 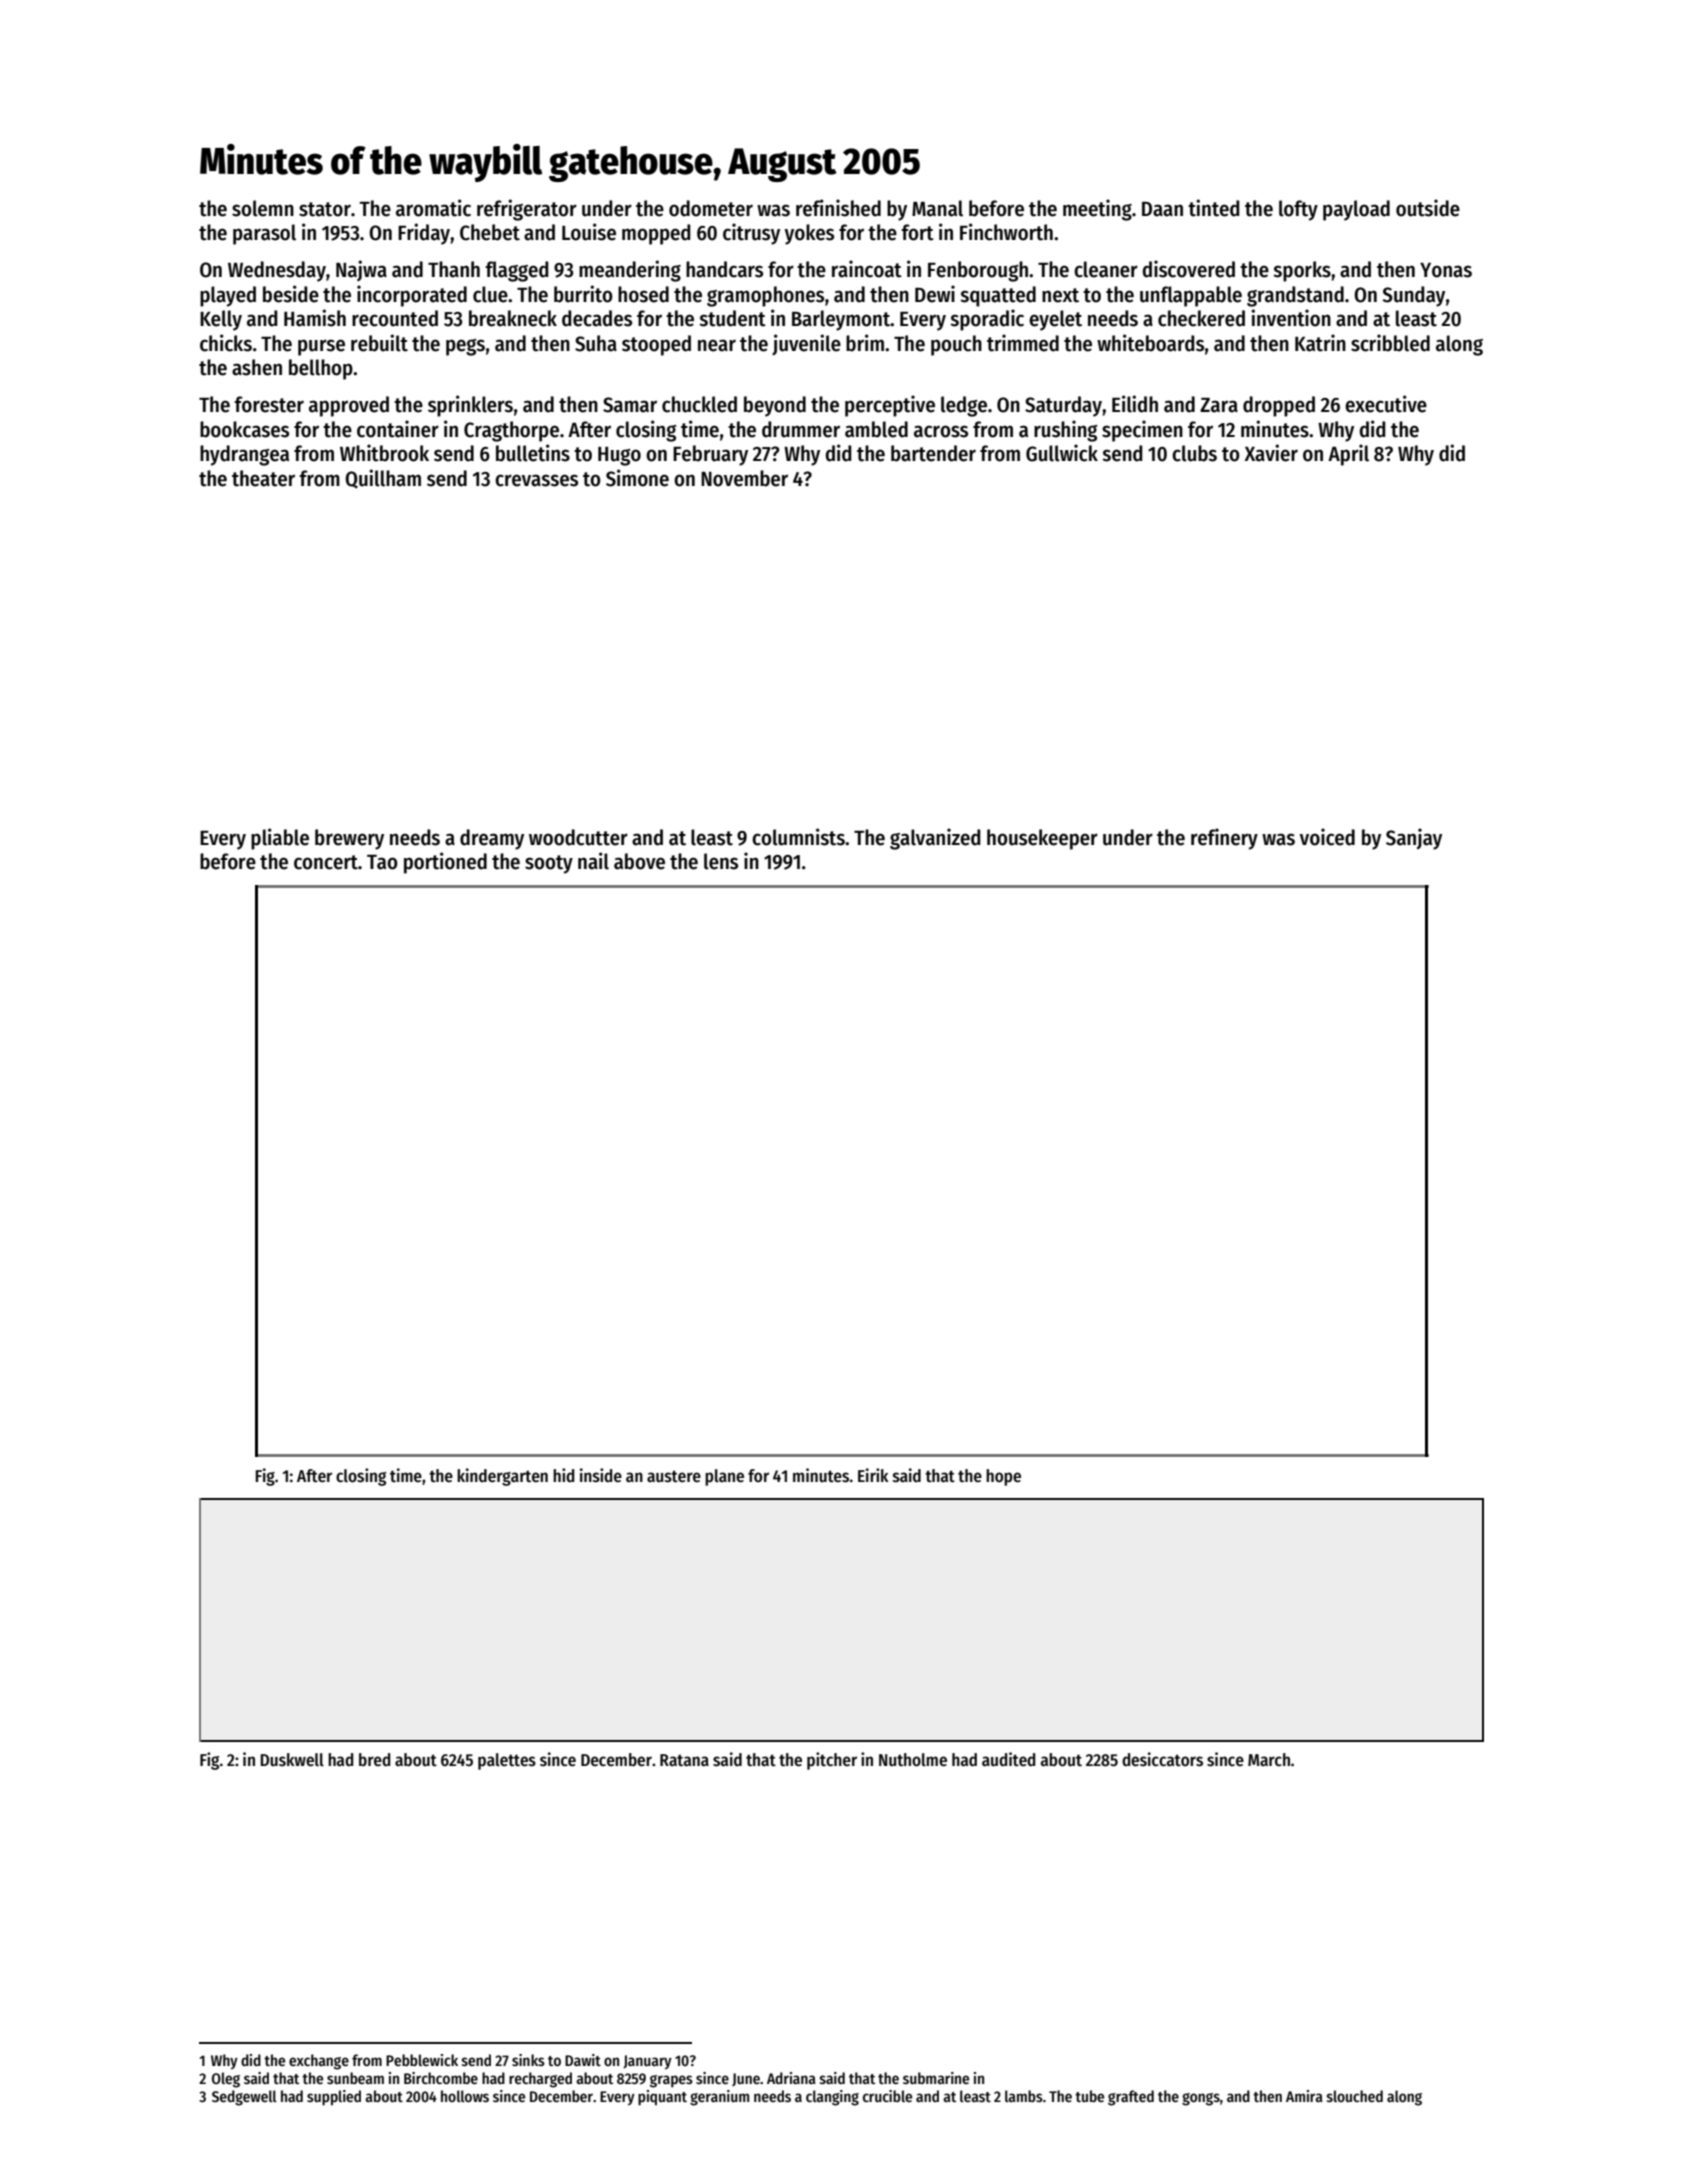 I want to click on plane, so click(x=724, y=1477).
